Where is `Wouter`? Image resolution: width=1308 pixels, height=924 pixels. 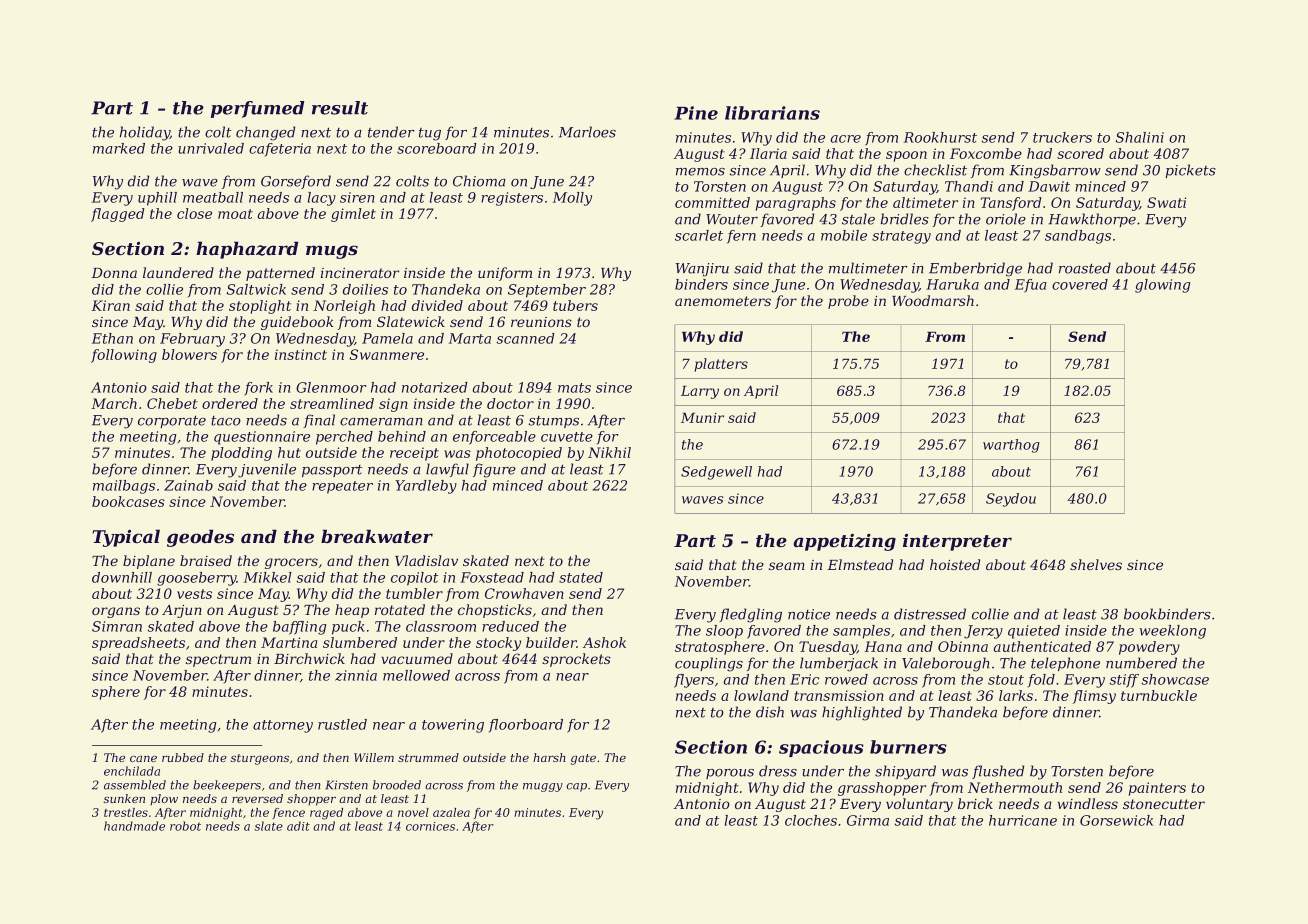
Wouter is located at coordinates (732, 219).
